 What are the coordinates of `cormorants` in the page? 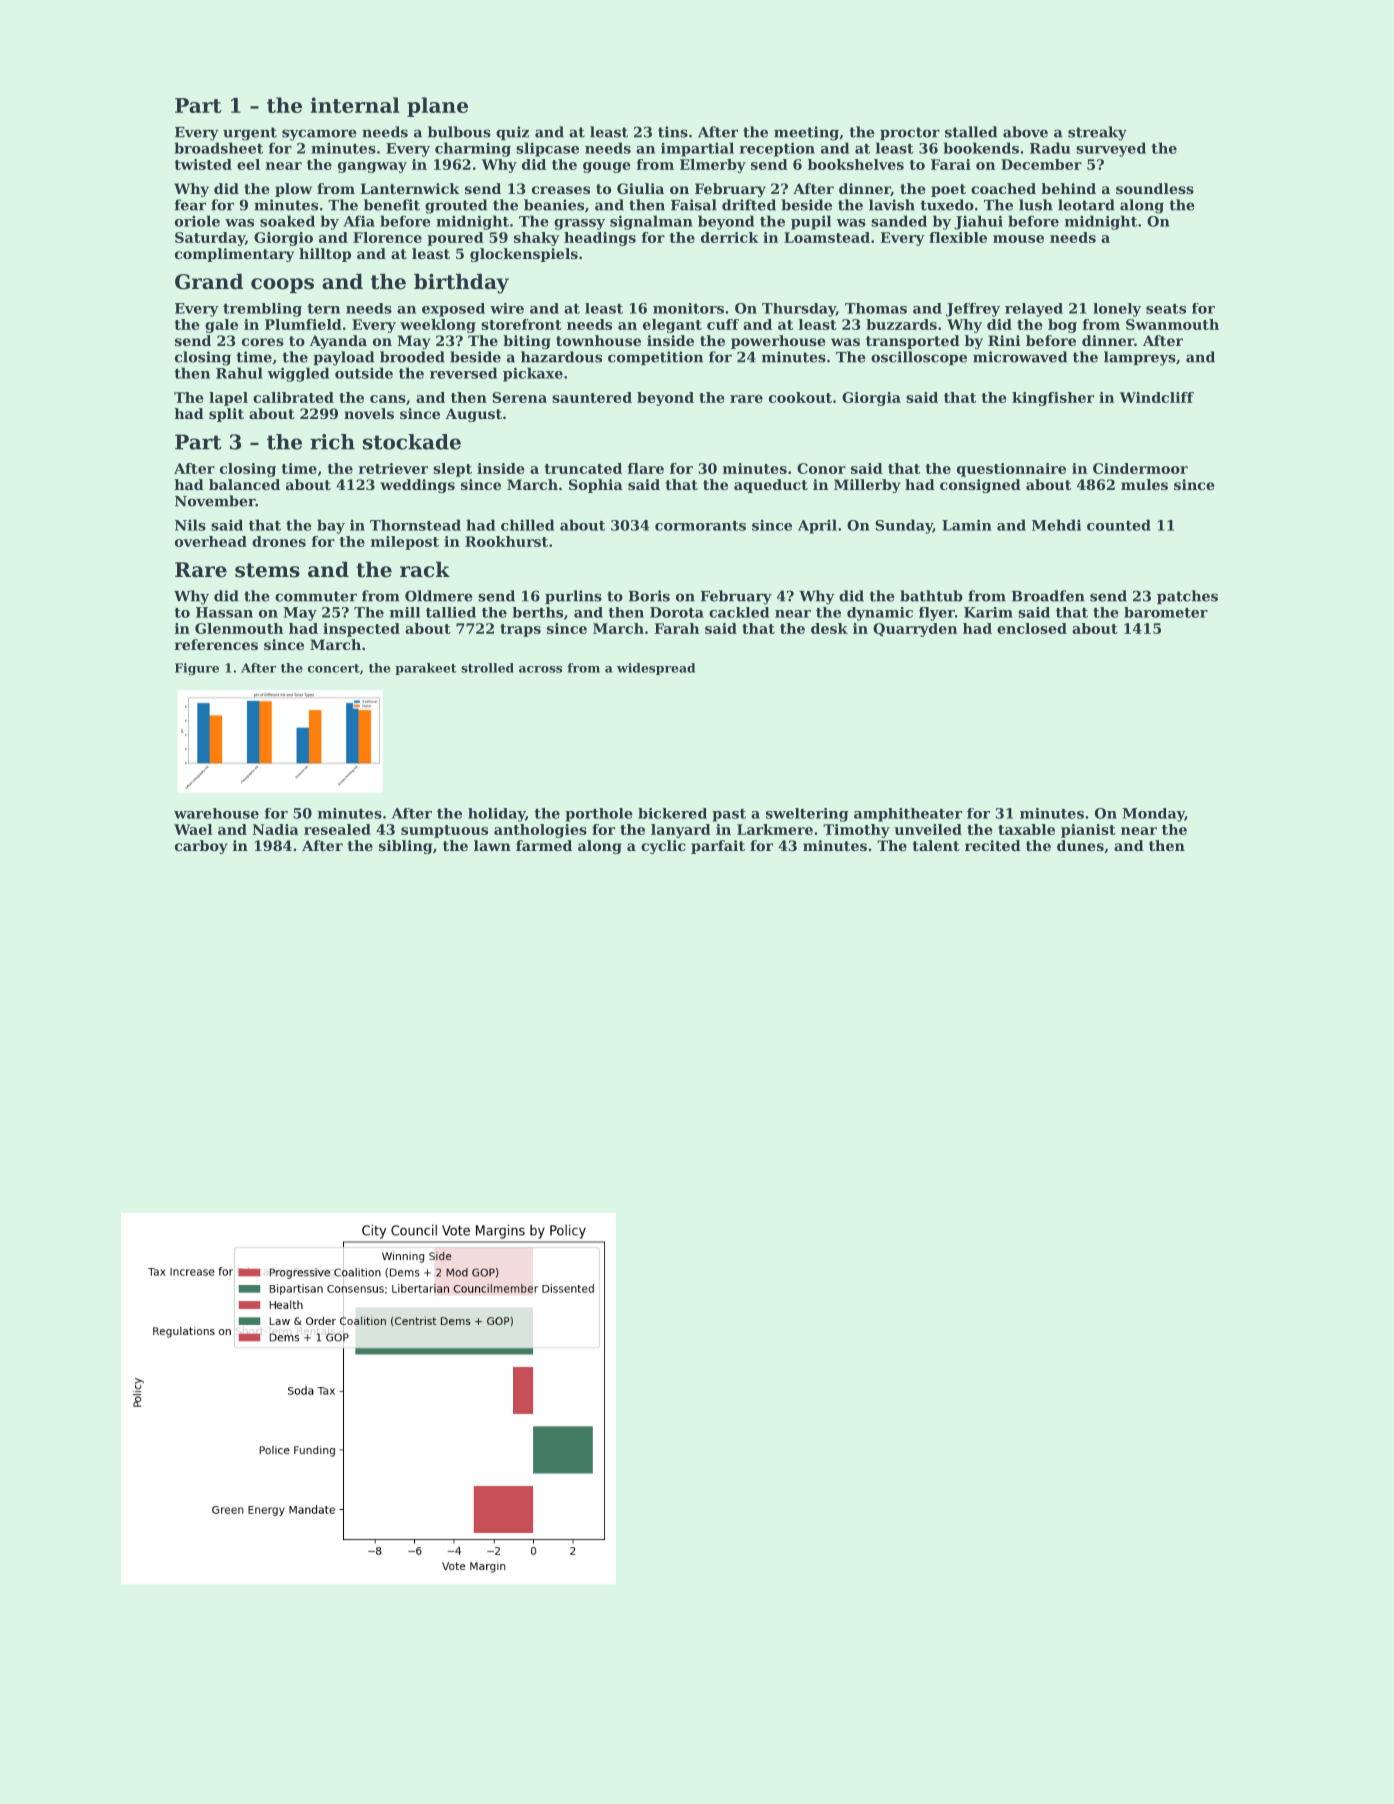 It's located at (700, 526).
